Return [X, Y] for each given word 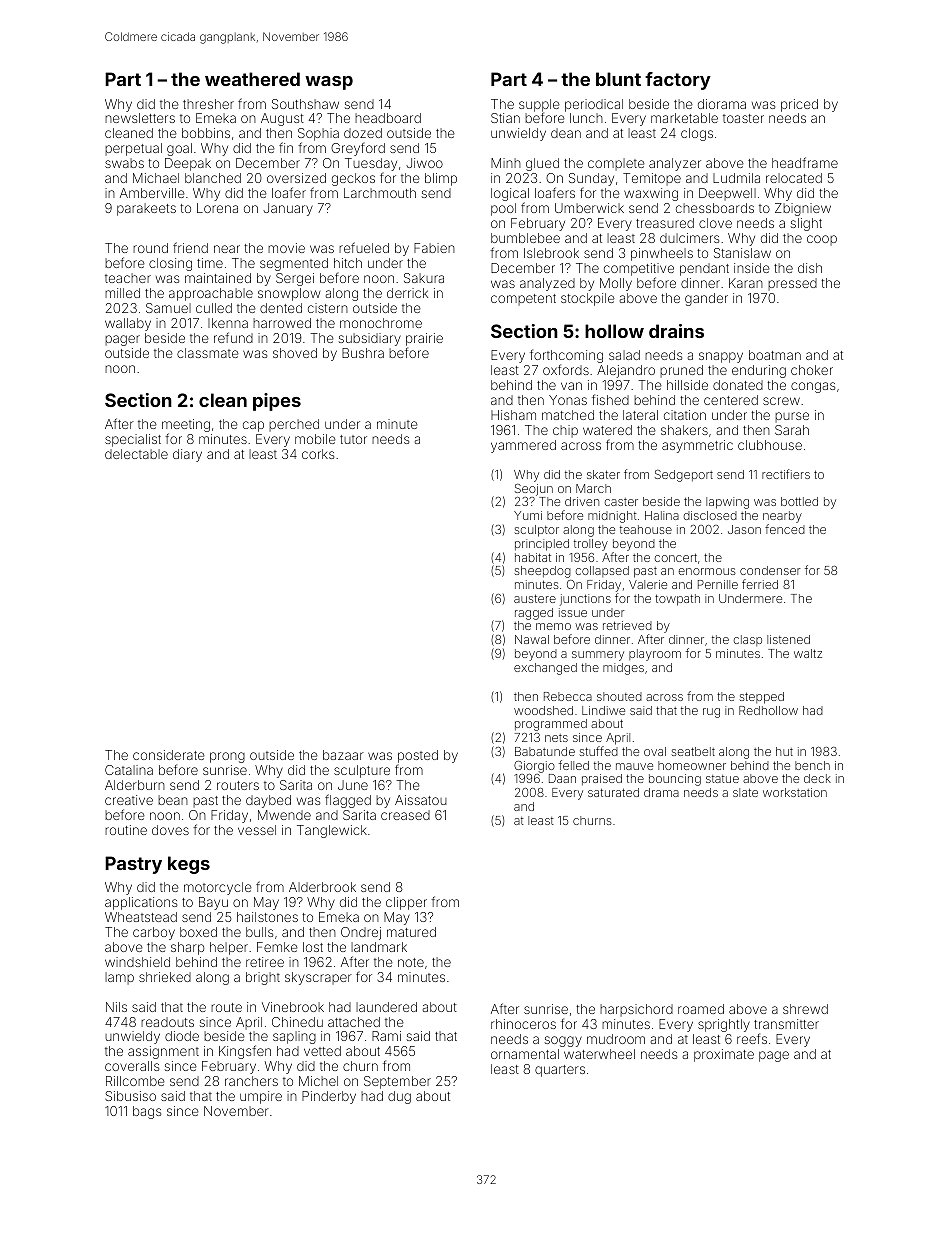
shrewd [805, 1009]
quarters [560, 1071]
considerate [169, 755]
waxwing [651, 194]
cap [253, 426]
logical [510, 195]
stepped [762, 698]
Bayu [213, 903]
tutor [353, 439]
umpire [261, 1097]
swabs [124, 163]
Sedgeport [684, 476]
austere [535, 598]
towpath [677, 600]
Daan [562, 778]
